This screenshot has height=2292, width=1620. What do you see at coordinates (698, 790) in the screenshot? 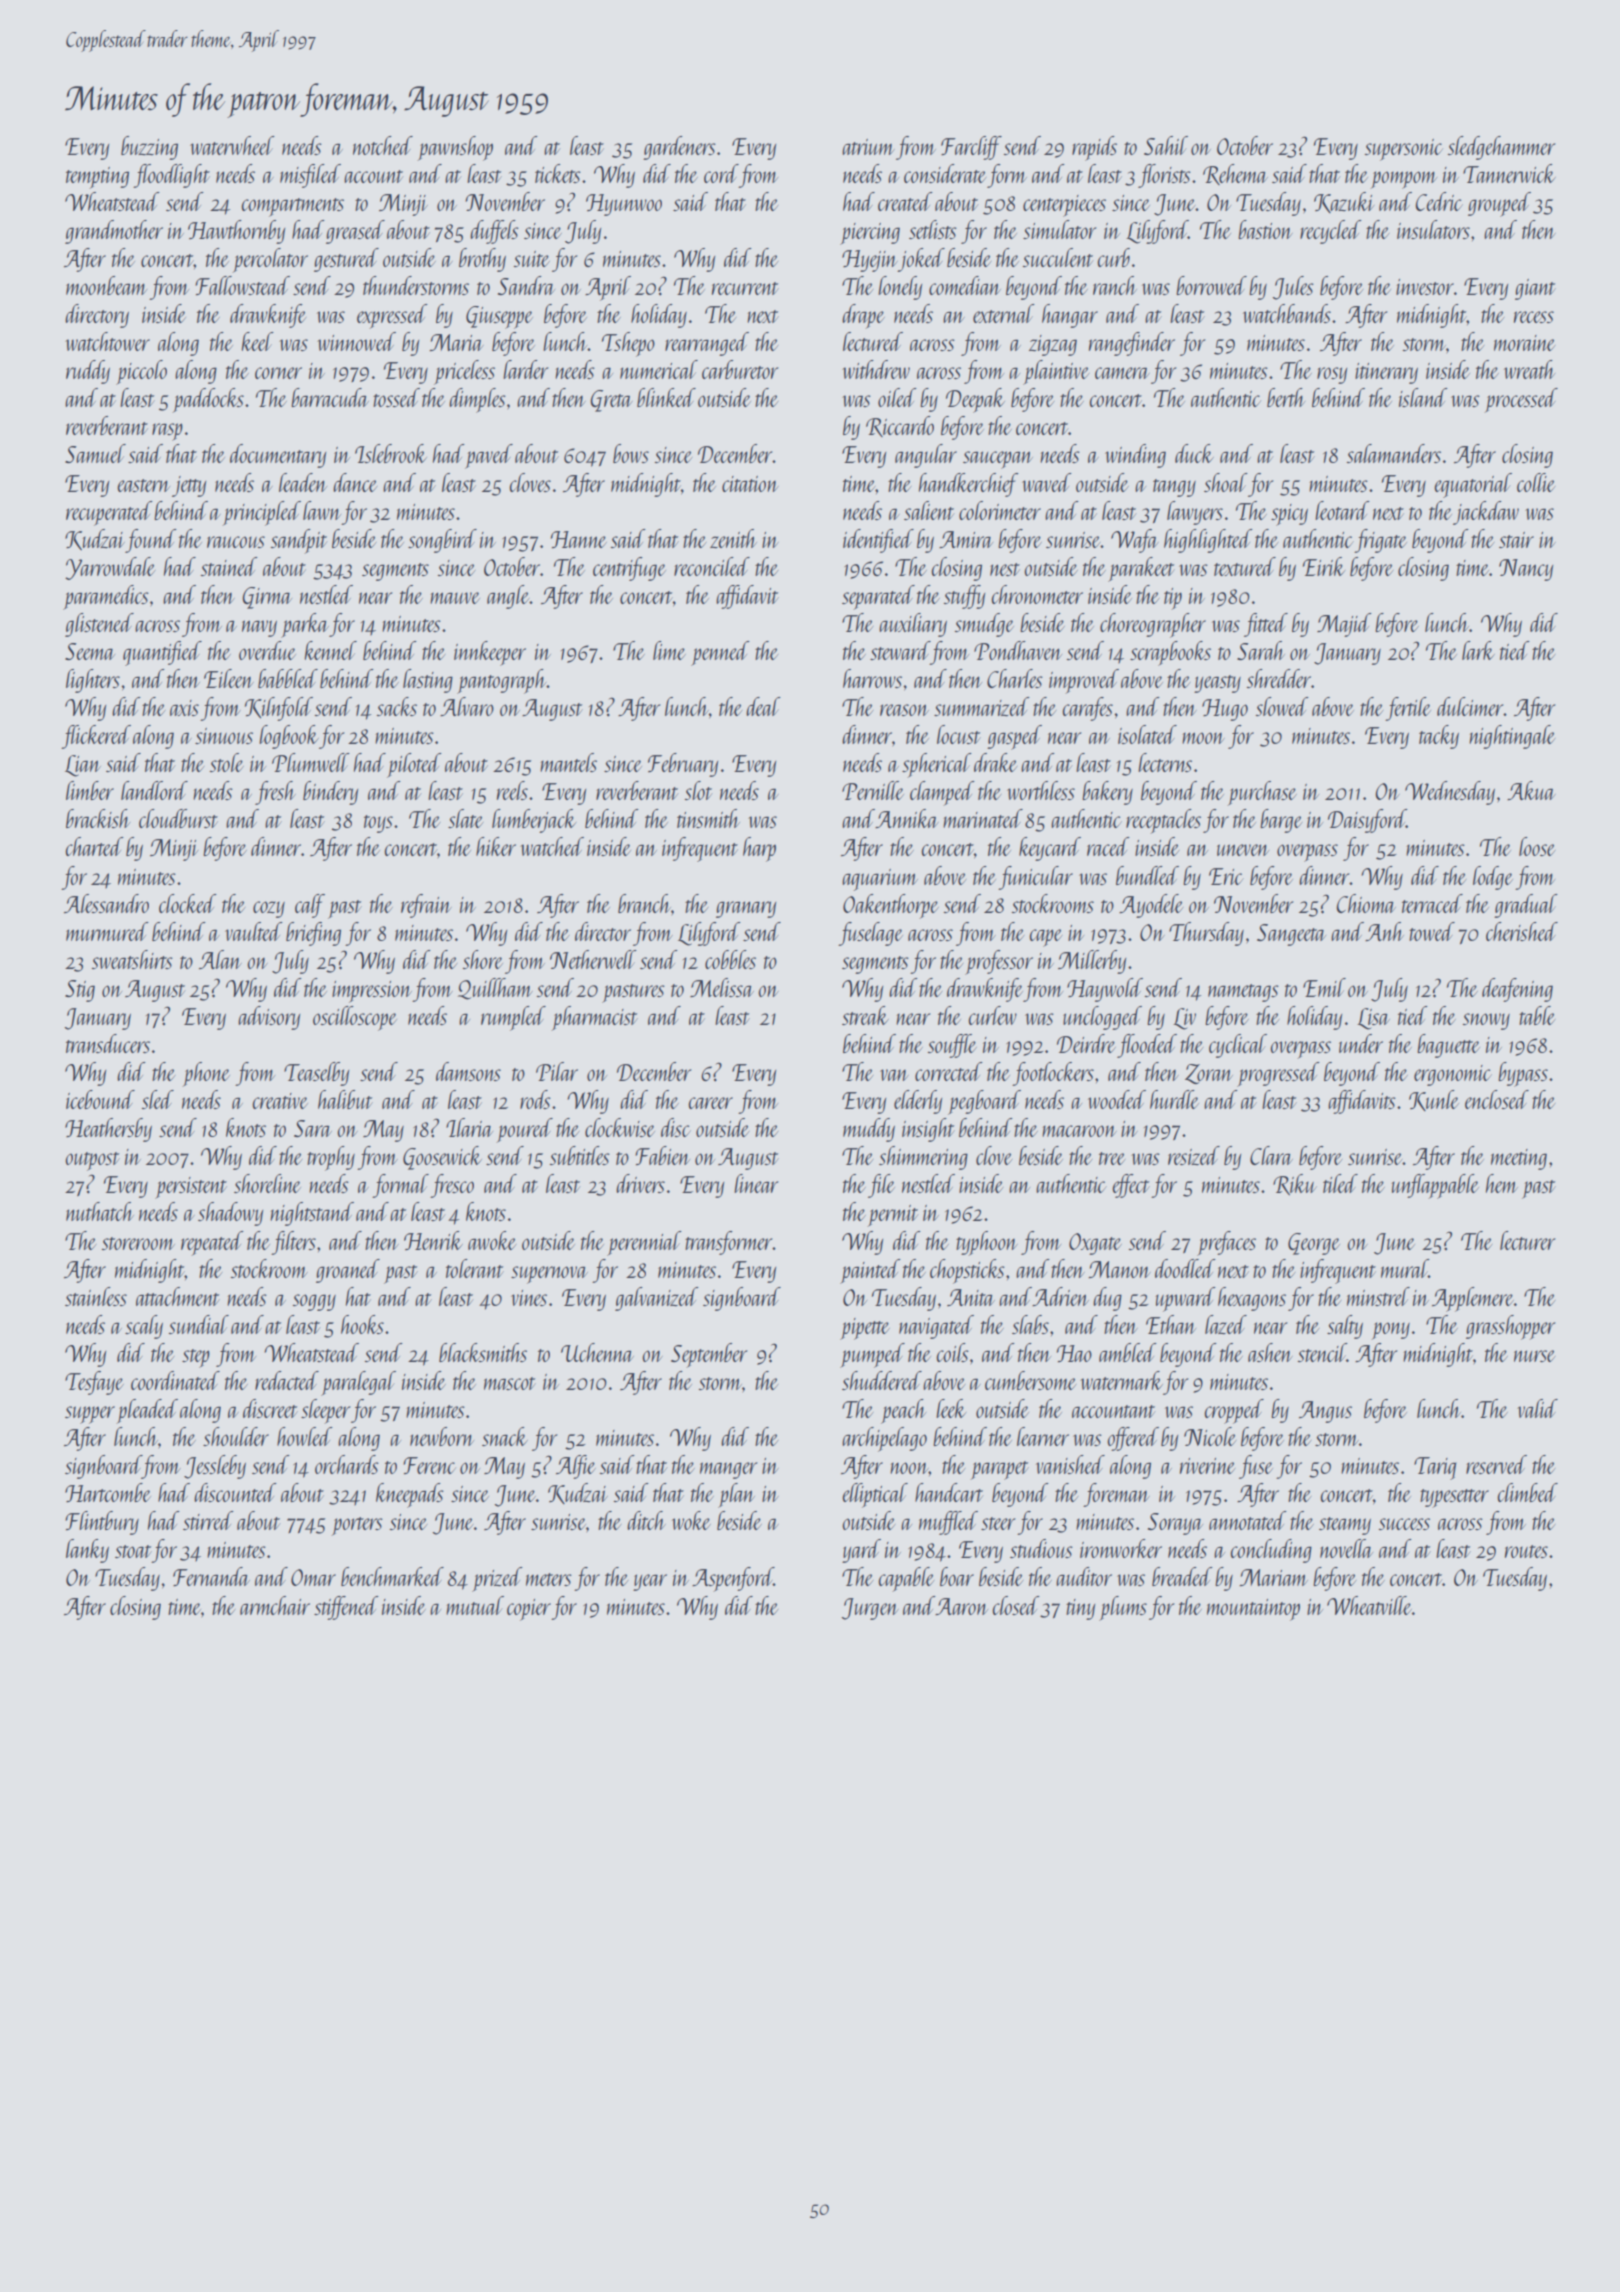
I see `slot` at bounding box center [698, 790].
